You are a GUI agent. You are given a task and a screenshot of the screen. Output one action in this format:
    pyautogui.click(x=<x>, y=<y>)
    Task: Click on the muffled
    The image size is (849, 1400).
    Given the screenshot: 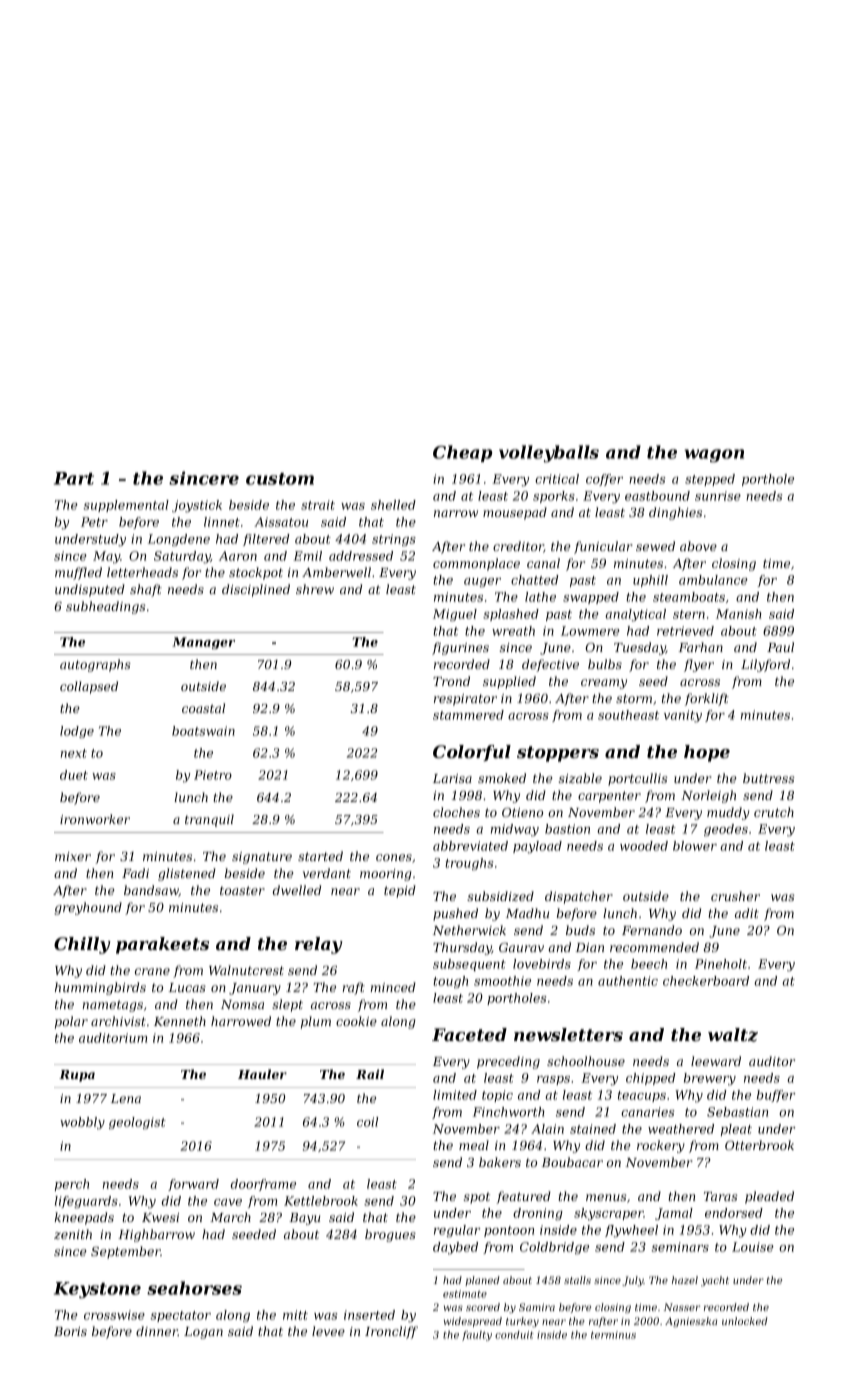 What is the action you would take?
    pyautogui.click(x=78, y=573)
